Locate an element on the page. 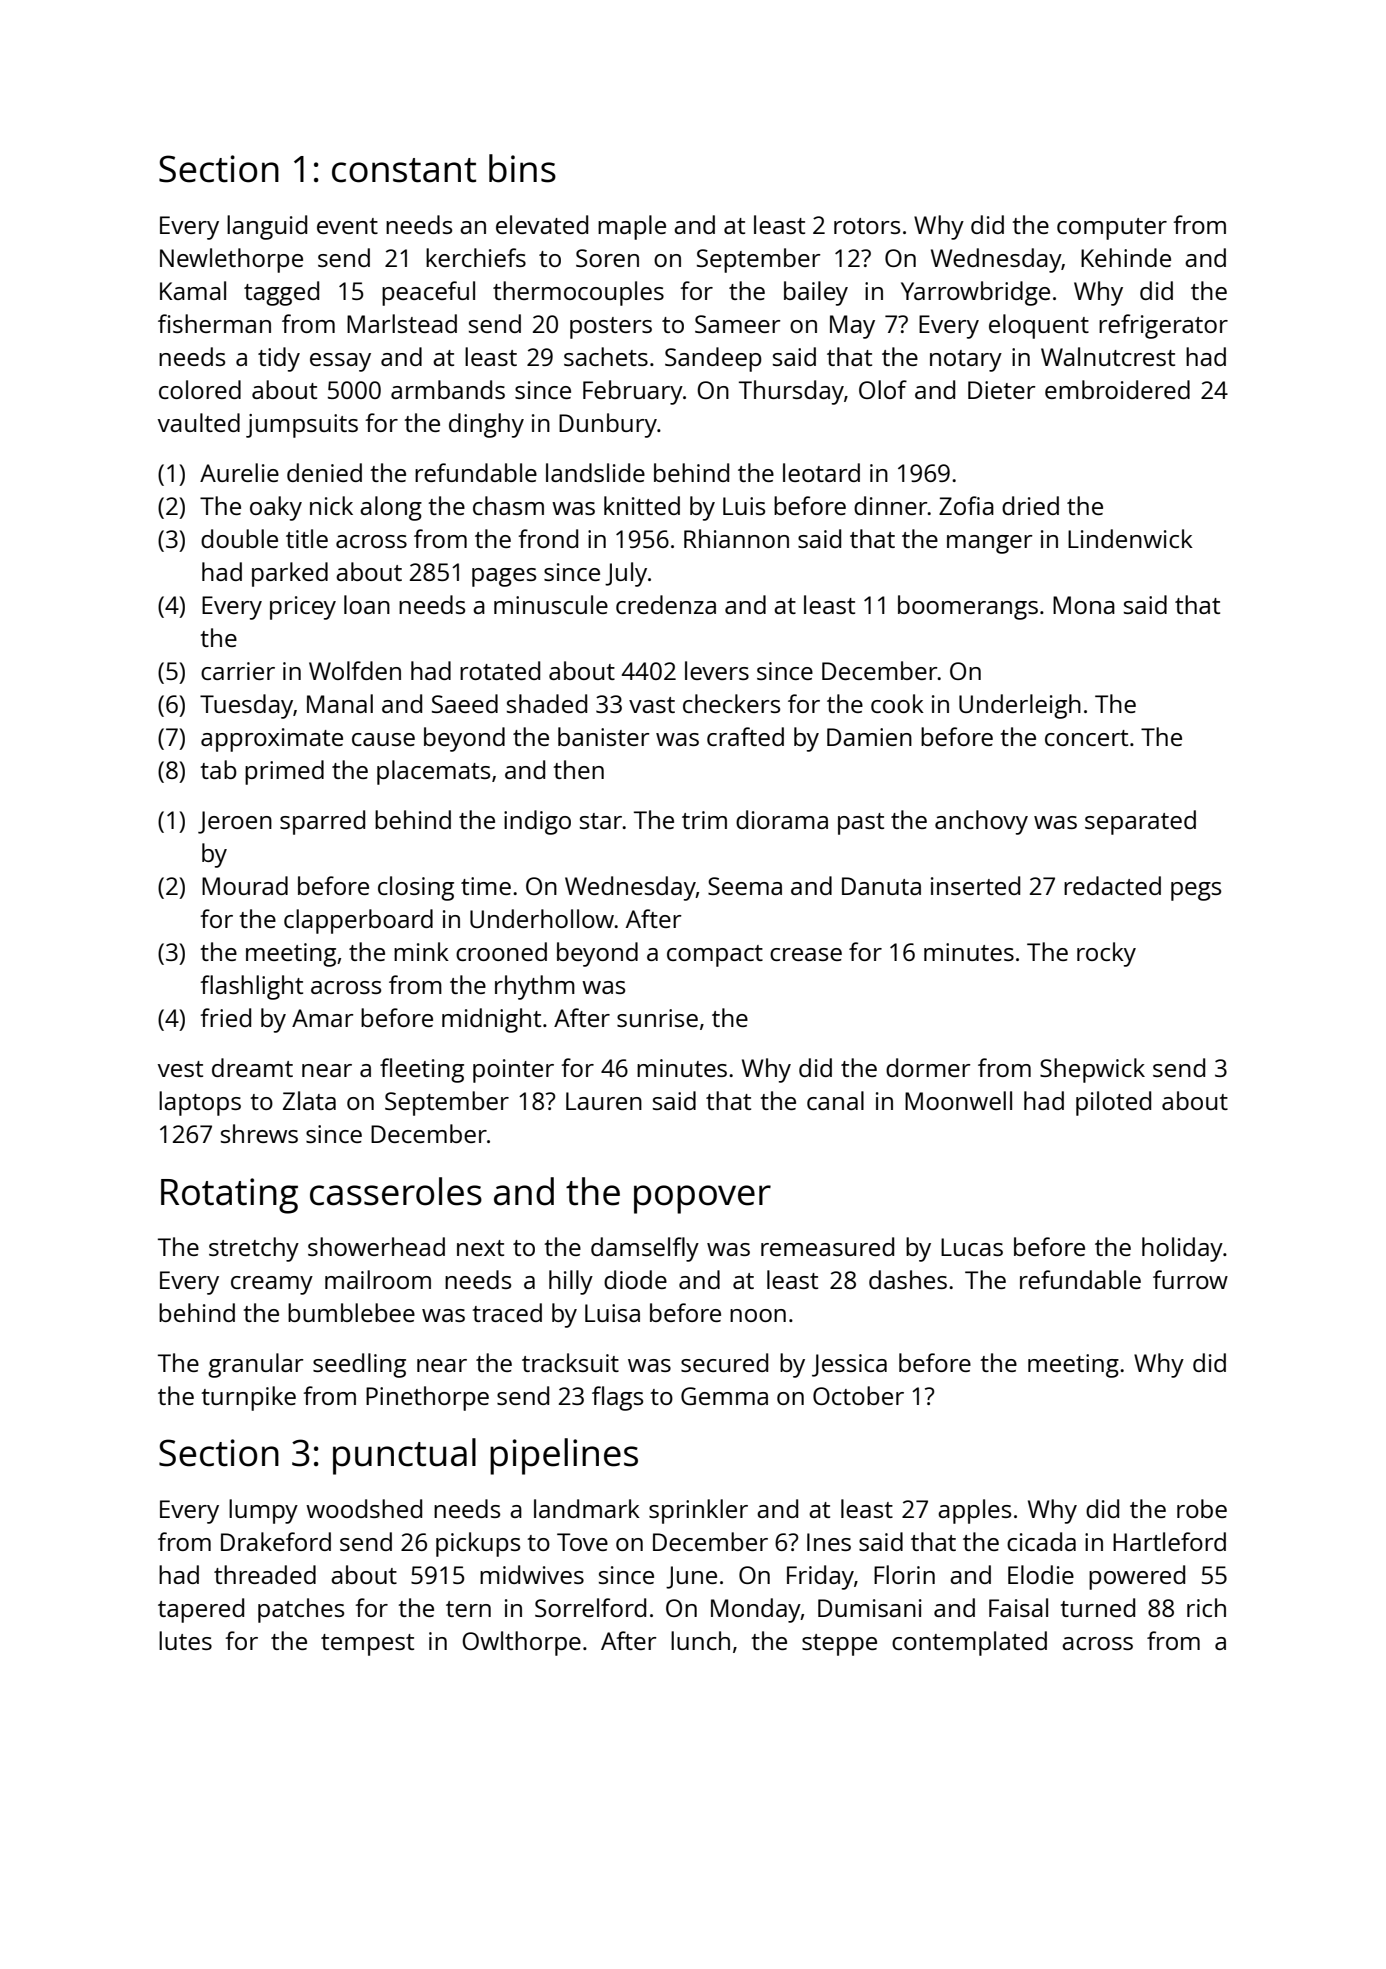 This document has width=1386, height=1969. bins is located at coordinates (522, 168).
